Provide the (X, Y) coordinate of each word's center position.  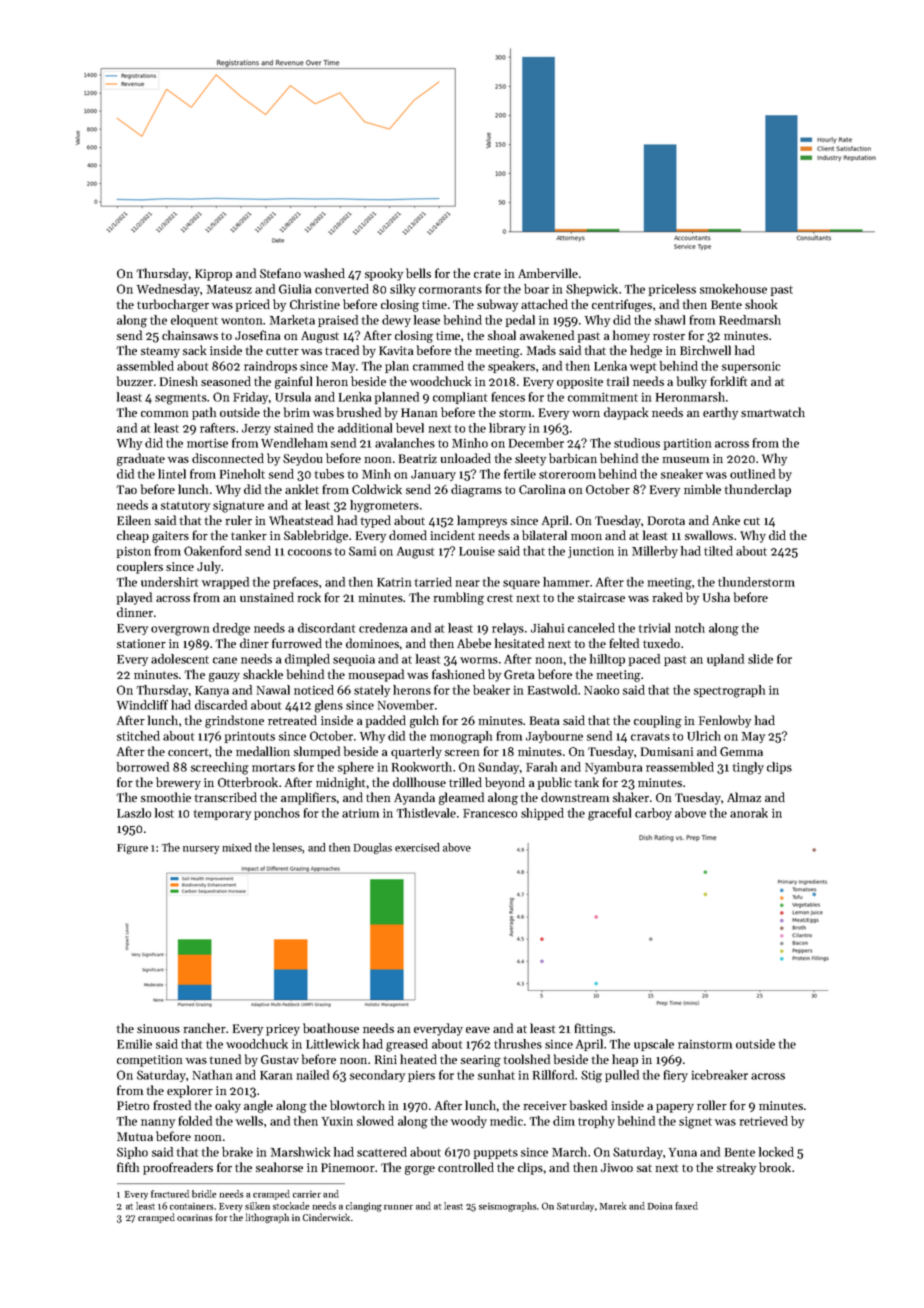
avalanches (405, 443)
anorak (749, 813)
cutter (282, 351)
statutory (185, 507)
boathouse (331, 1028)
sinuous (158, 1028)
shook (761, 304)
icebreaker (720, 1075)
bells (418, 273)
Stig (591, 1076)
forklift (729, 381)
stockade (291, 1206)
